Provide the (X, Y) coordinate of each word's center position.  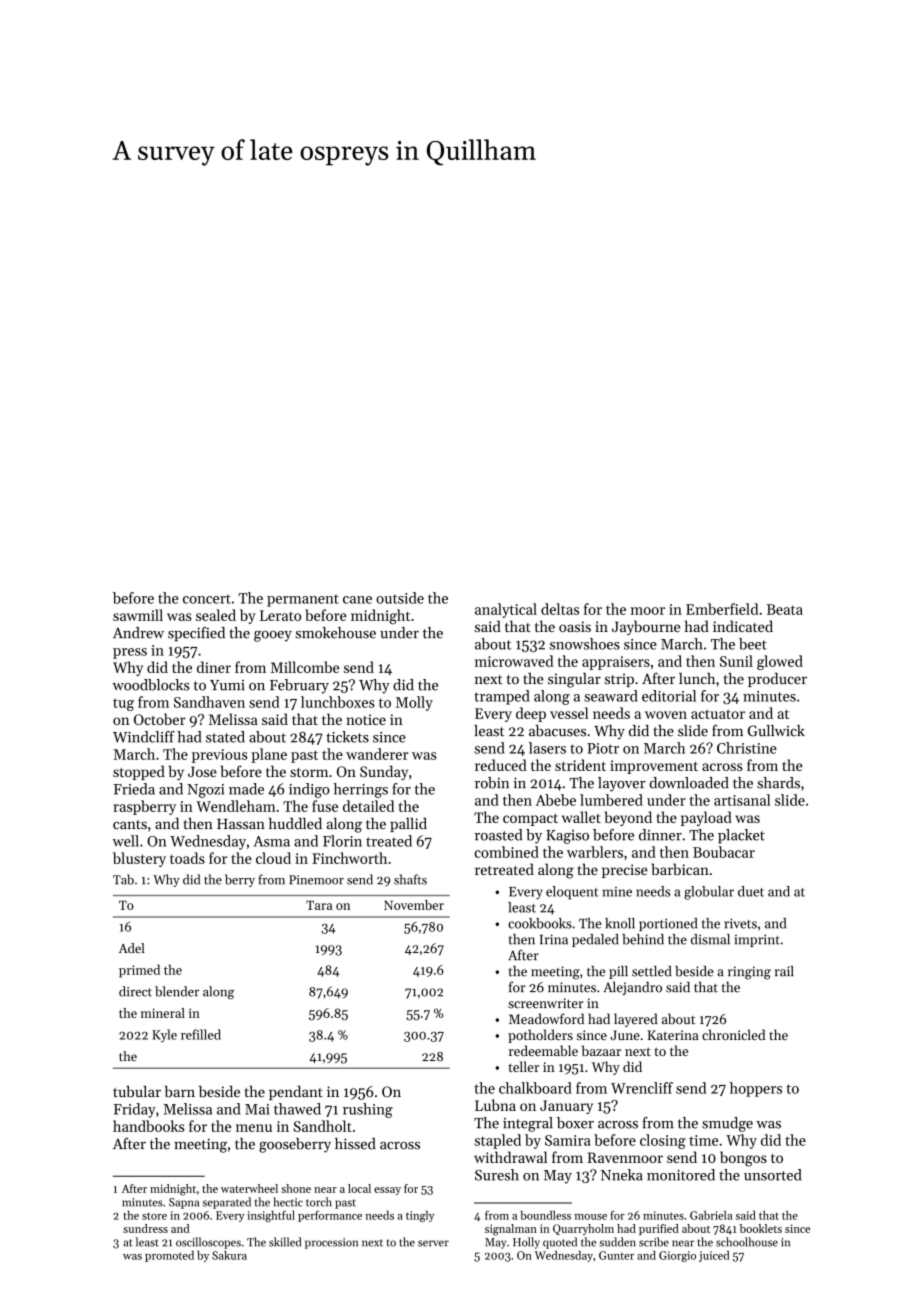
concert (207, 599)
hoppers (756, 1089)
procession (331, 1243)
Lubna (495, 1105)
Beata (785, 609)
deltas (560, 609)
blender (177, 991)
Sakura (229, 1255)
